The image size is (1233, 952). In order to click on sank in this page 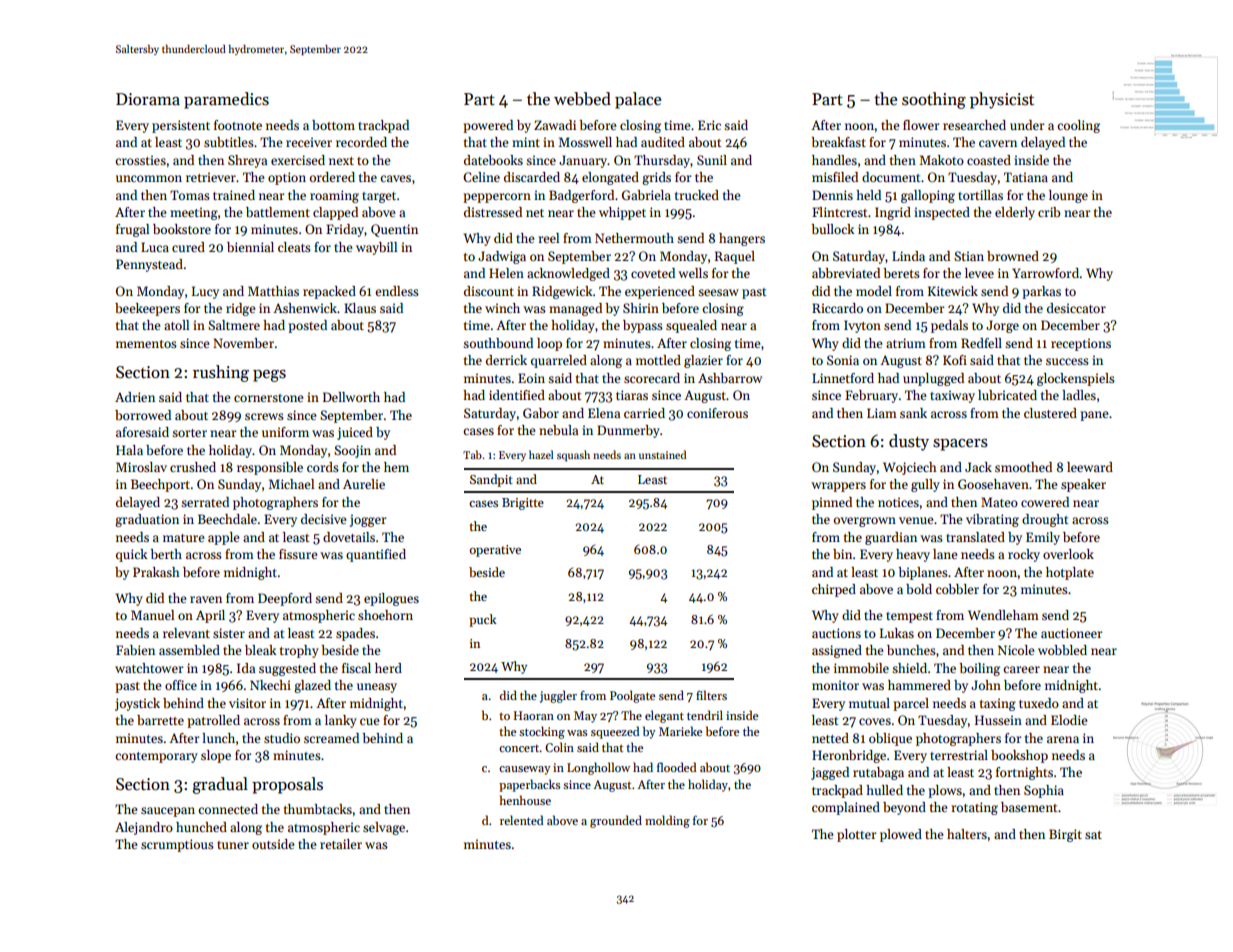, I will do `click(913, 413)`.
